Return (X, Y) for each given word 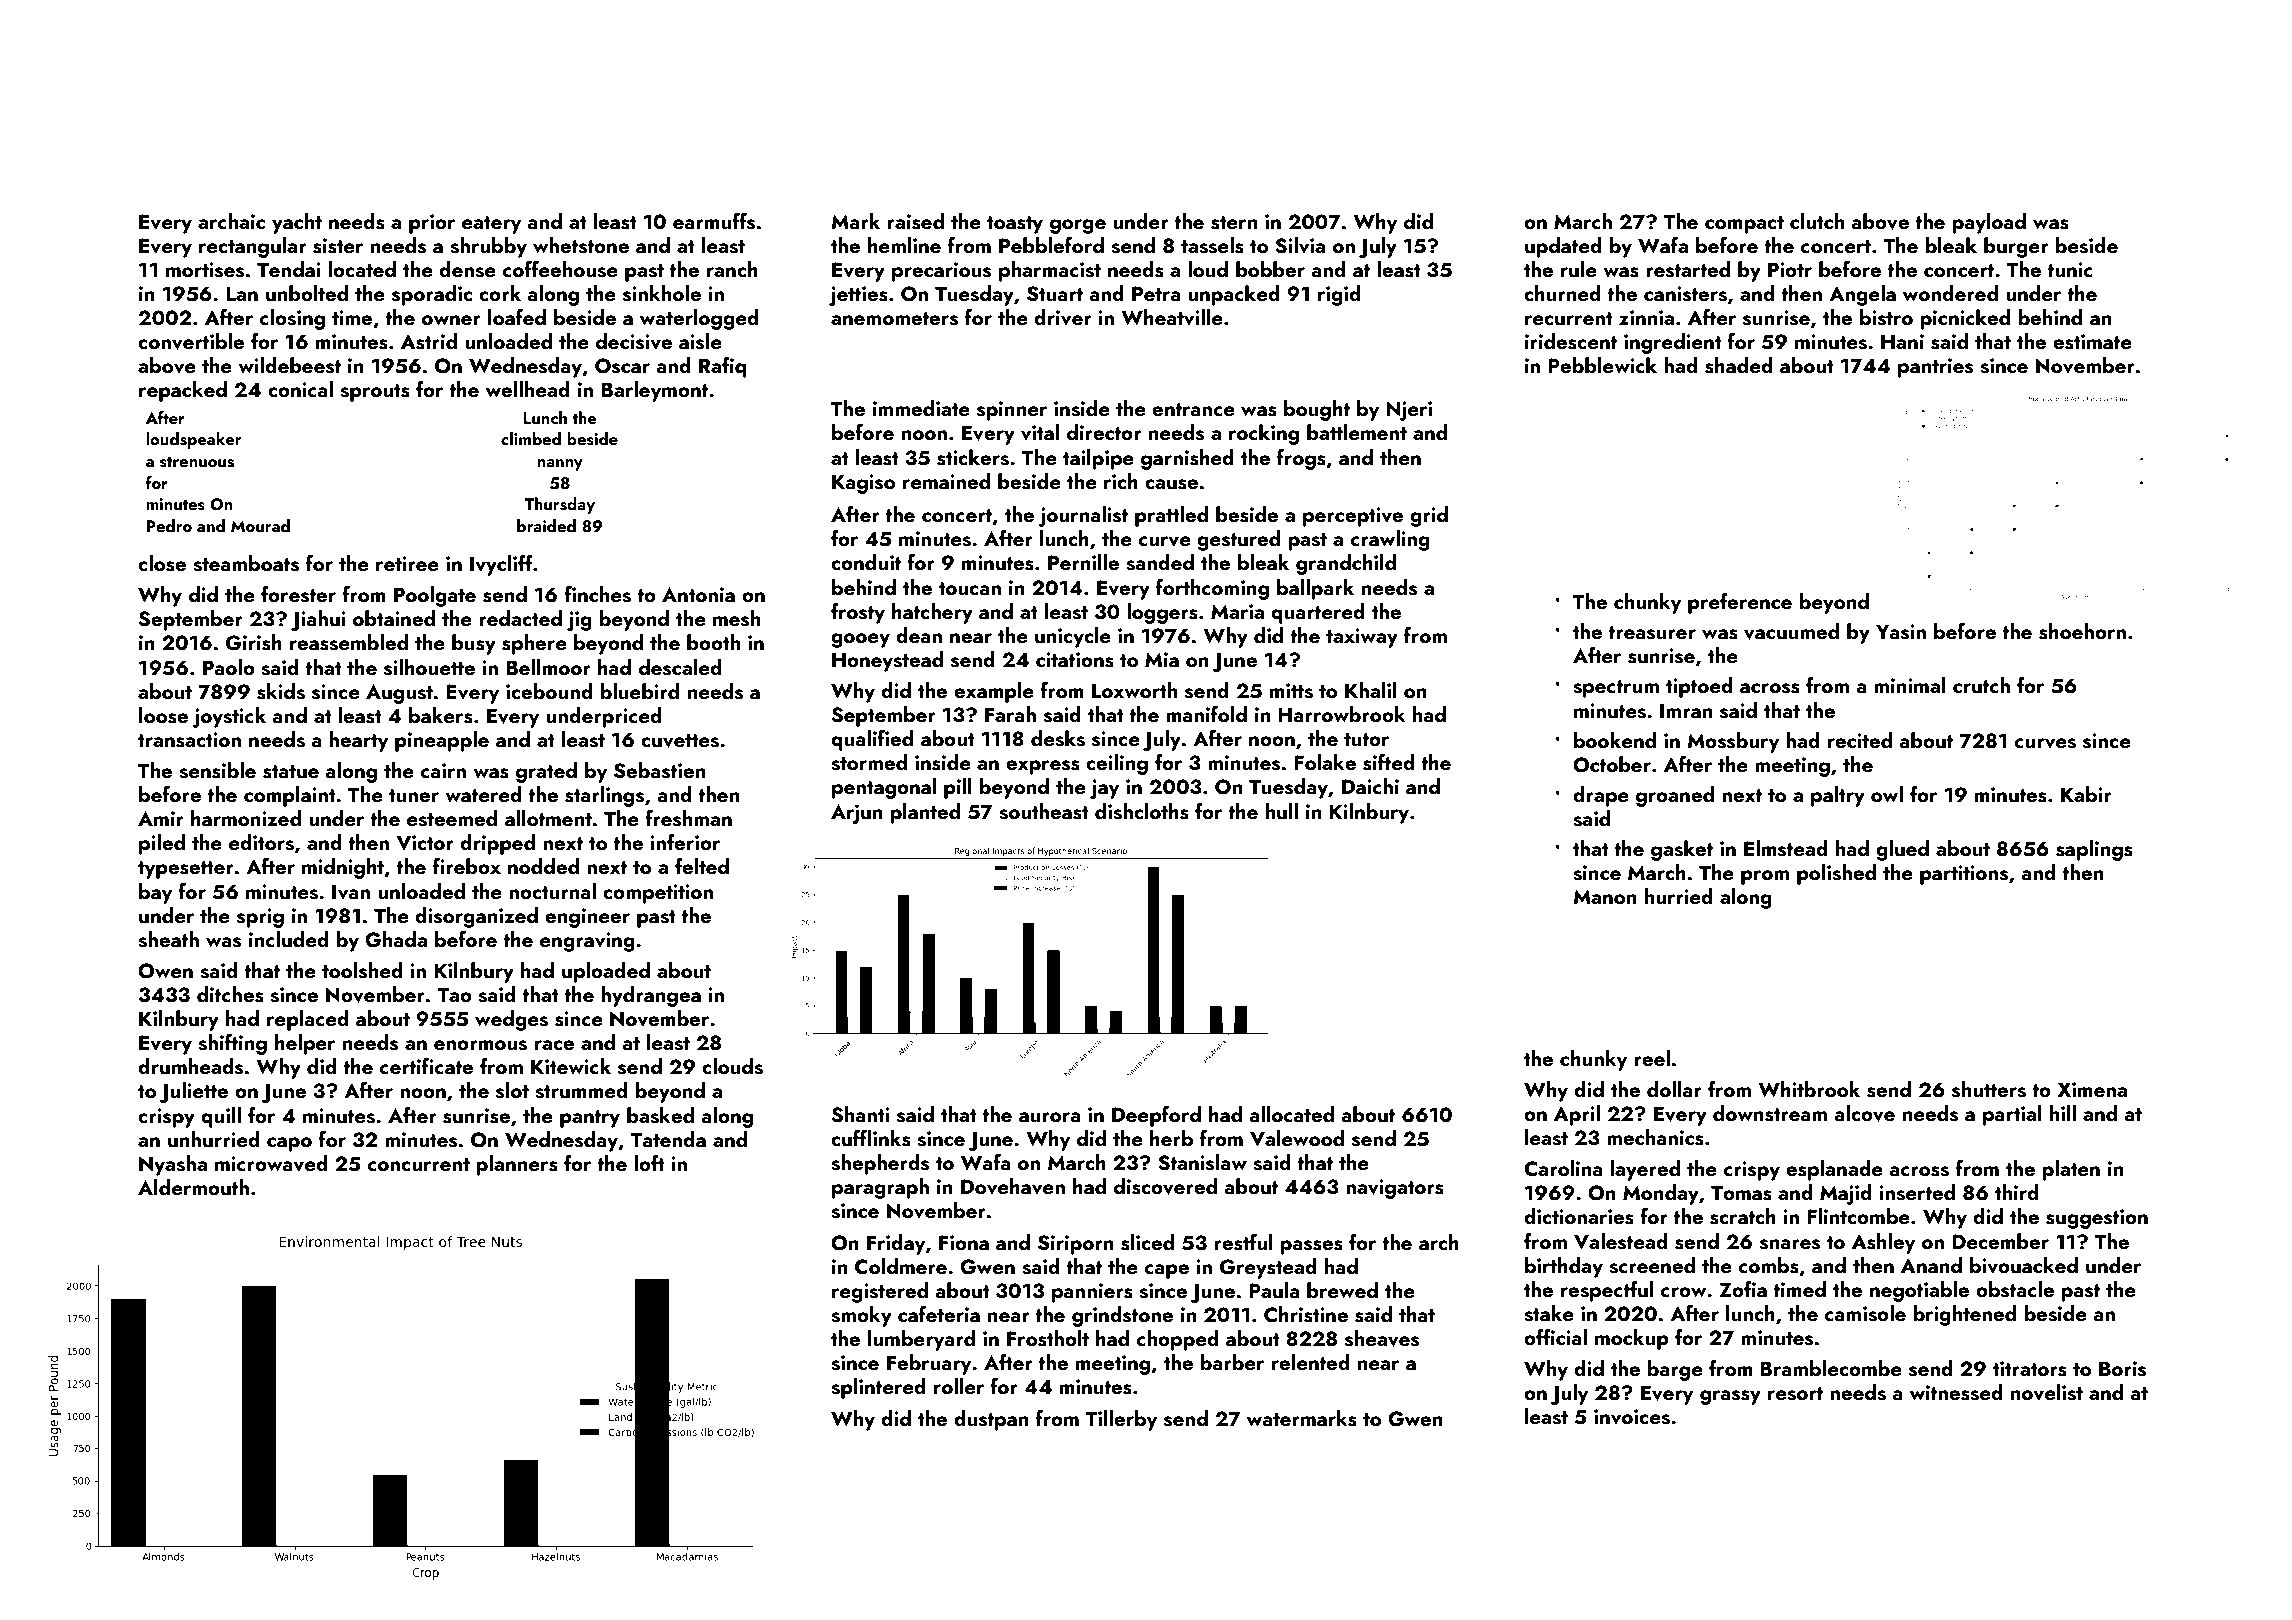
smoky (861, 1316)
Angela (1862, 295)
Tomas (1741, 1193)
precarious (941, 272)
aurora (1050, 1117)
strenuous (197, 462)
